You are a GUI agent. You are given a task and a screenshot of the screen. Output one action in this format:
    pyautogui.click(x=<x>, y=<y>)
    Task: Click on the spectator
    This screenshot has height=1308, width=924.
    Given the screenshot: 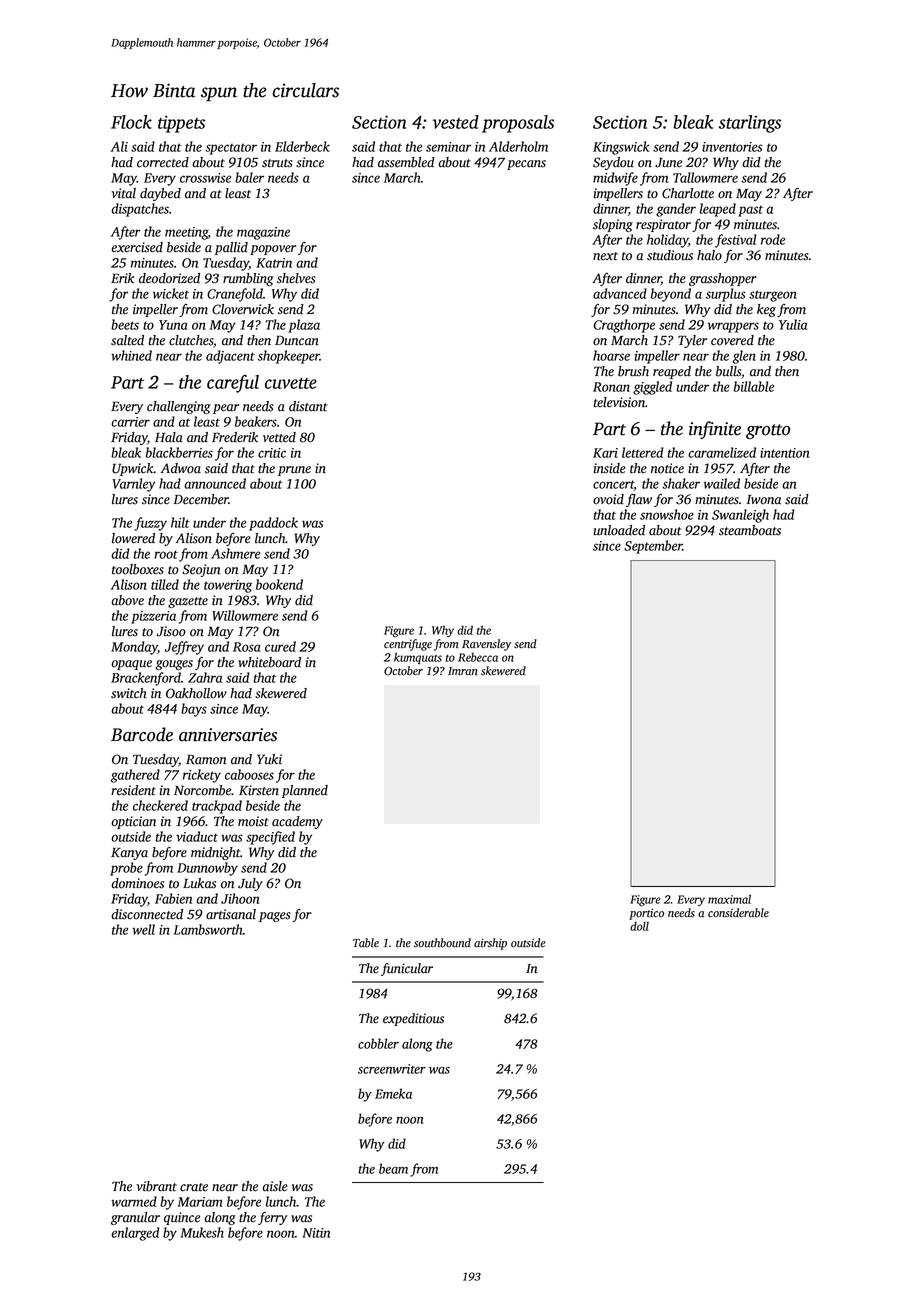 What is the action you would take?
    pyautogui.click(x=231, y=149)
